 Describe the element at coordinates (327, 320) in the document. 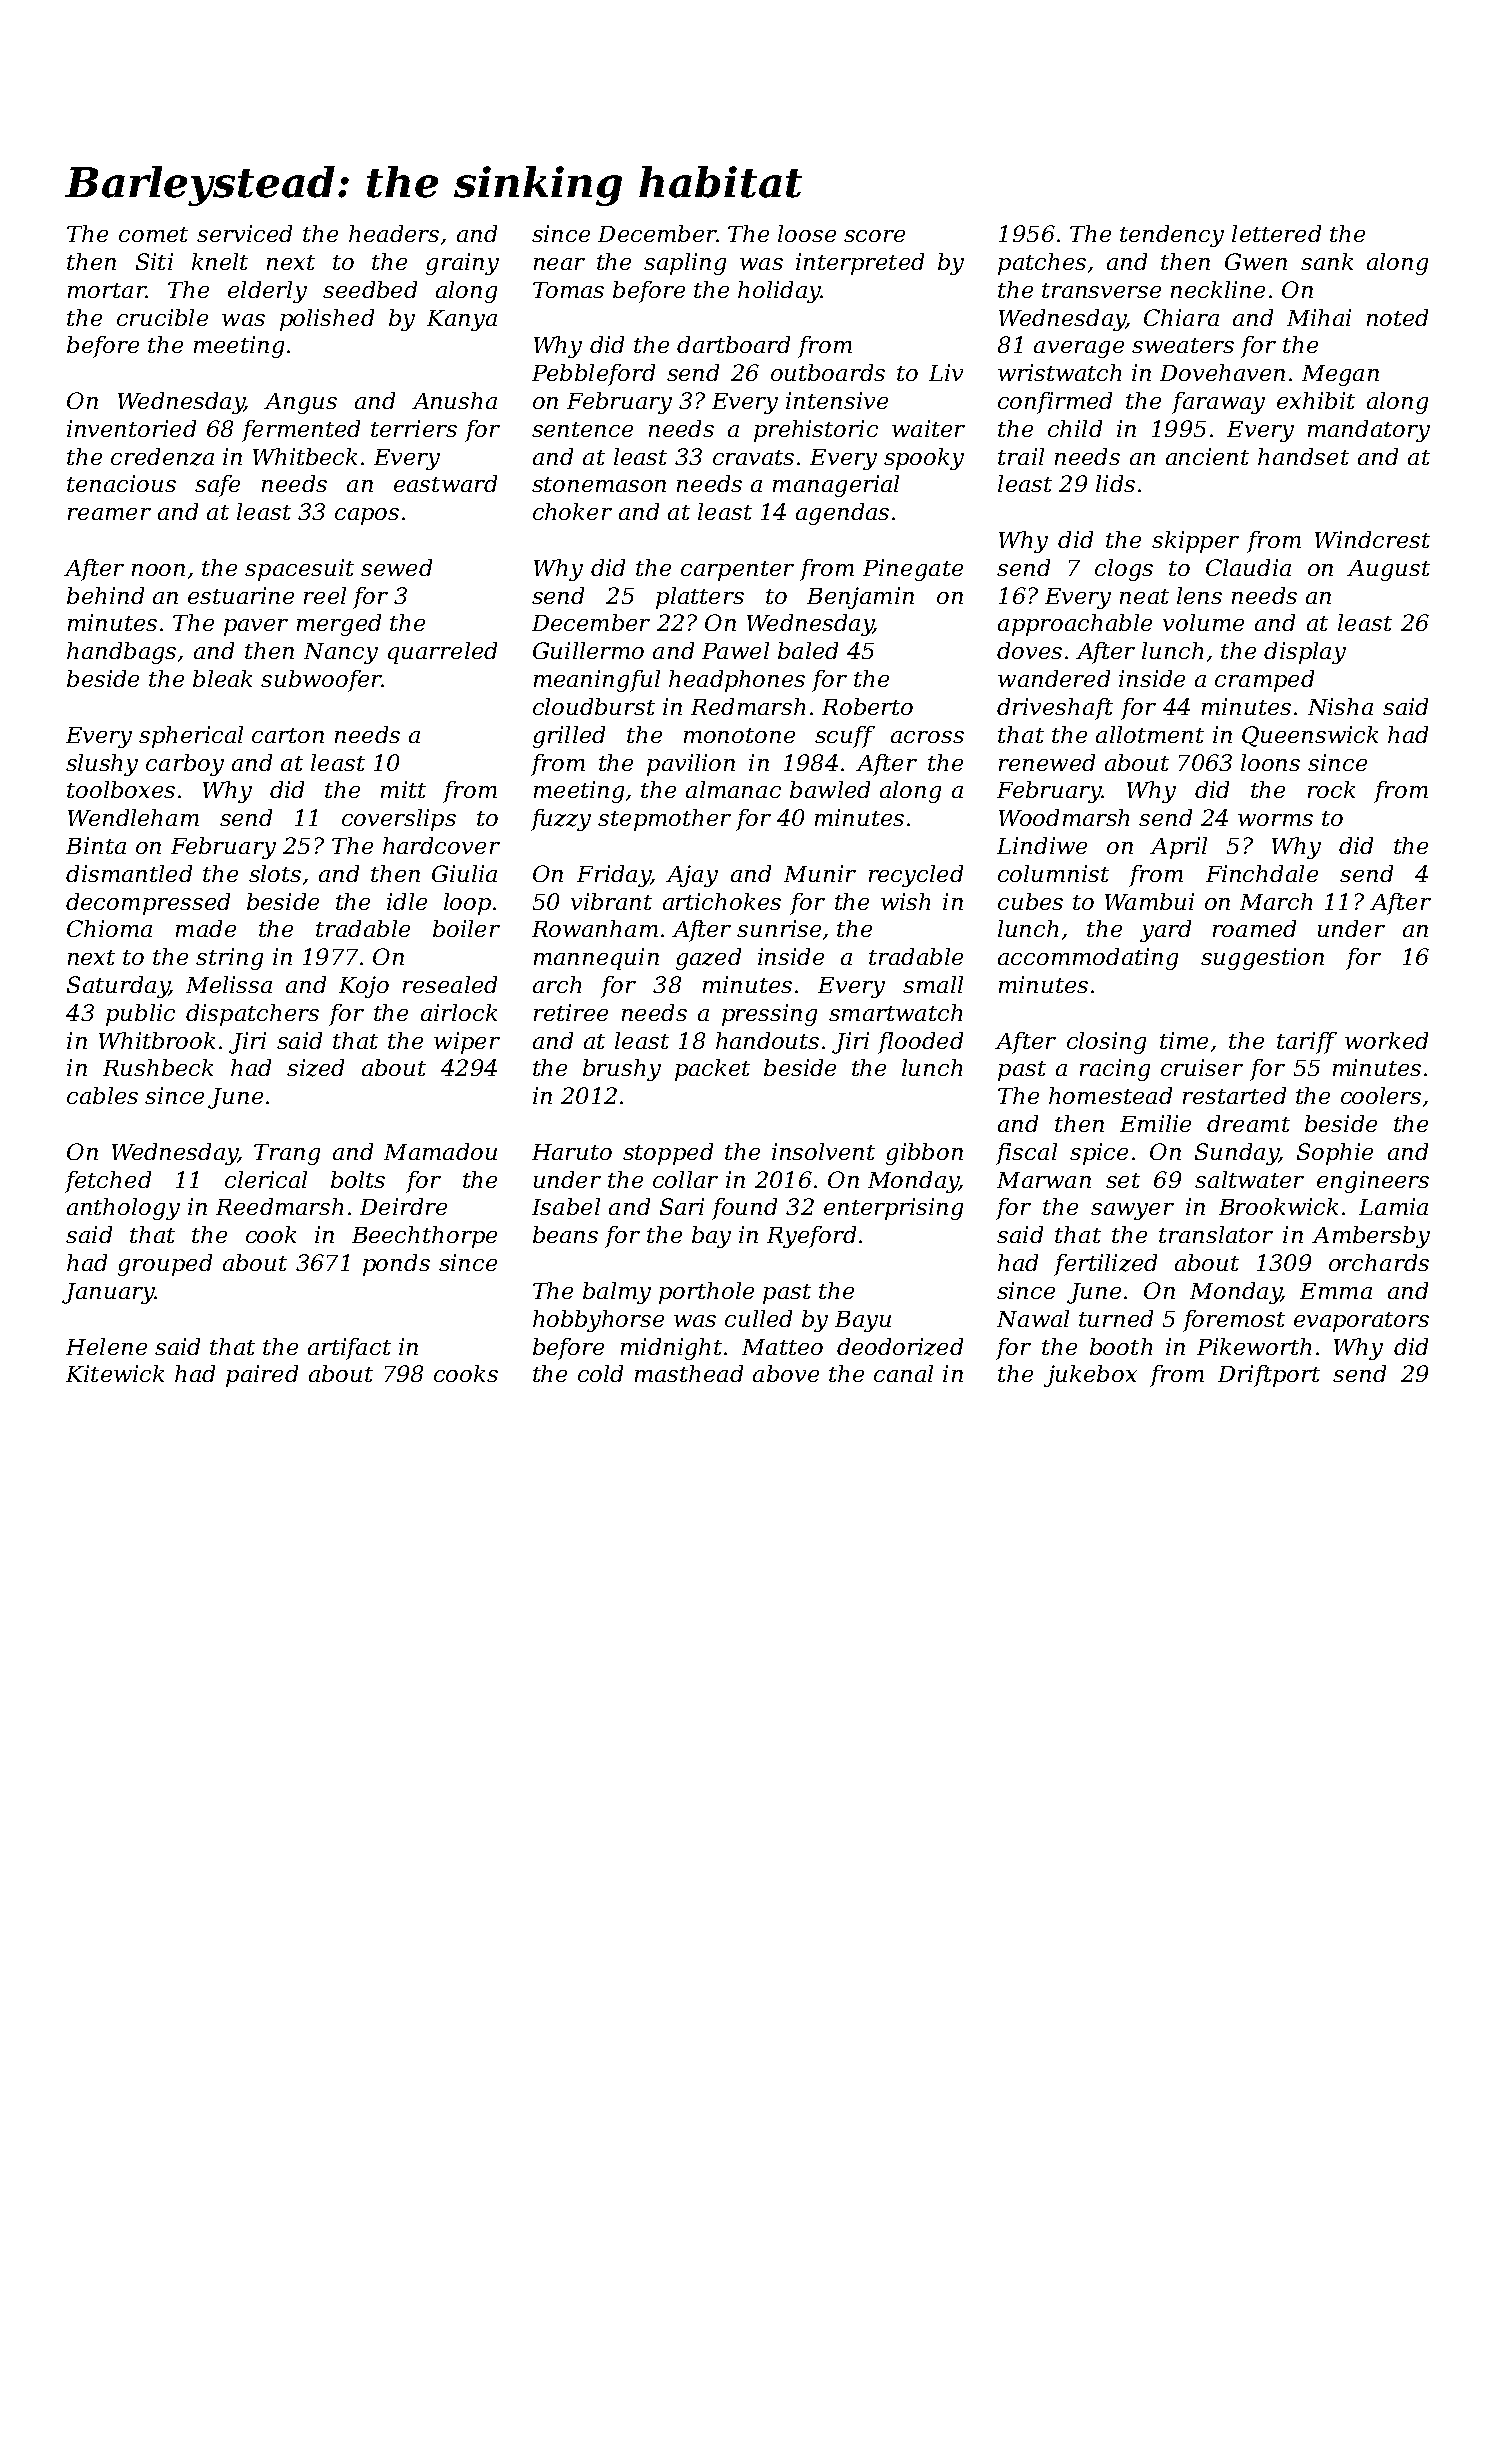

I see `polished` at that location.
